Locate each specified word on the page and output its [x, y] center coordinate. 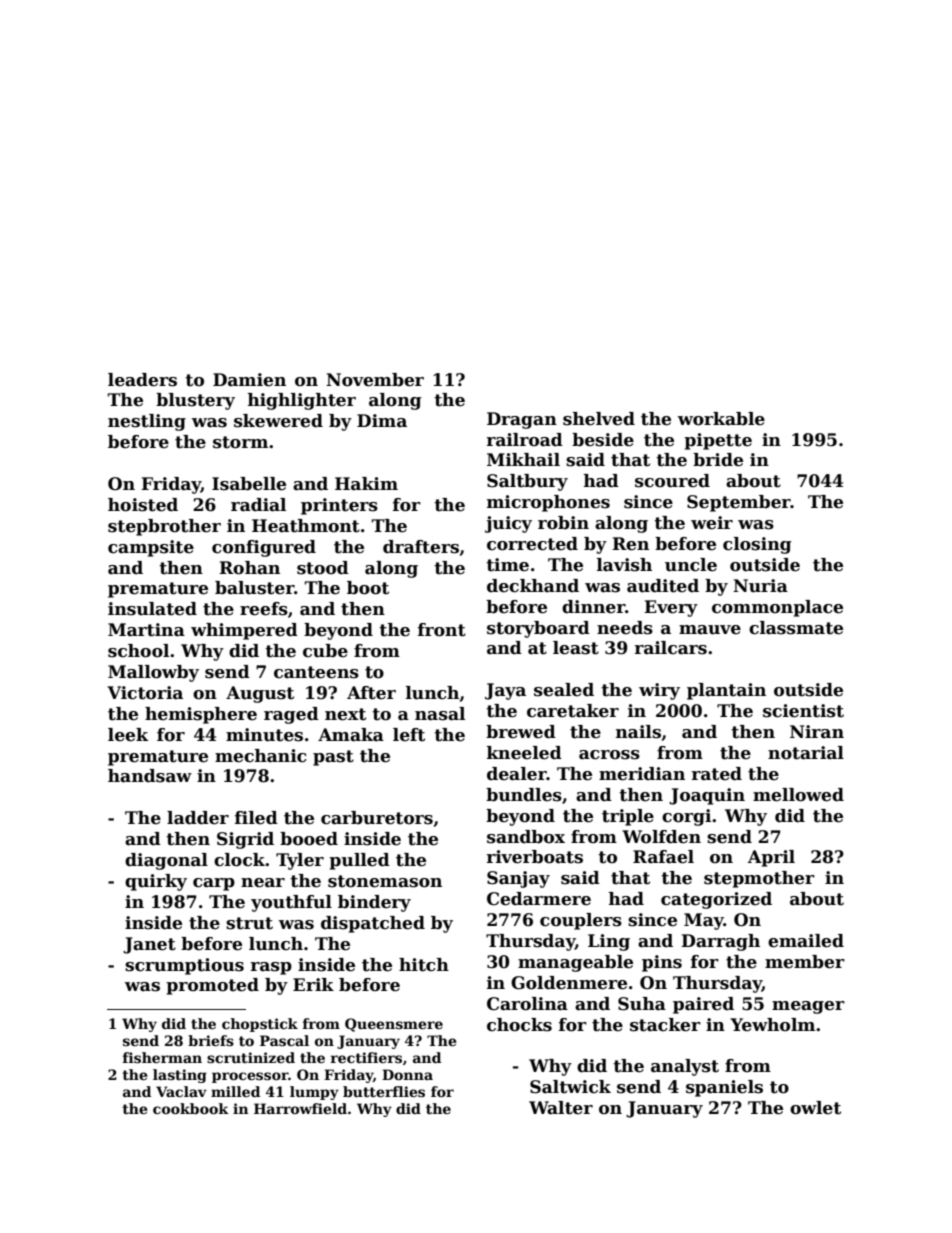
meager [808, 1007]
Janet [149, 945]
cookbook [191, 1108]
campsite [151, 548]
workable [721, 419]
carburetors [377, 818]
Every [671, 608]
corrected [532, 544]
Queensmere [394, 1025]
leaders [142, 380]
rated [717, 774]
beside [603, 440]
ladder [198, 818]
